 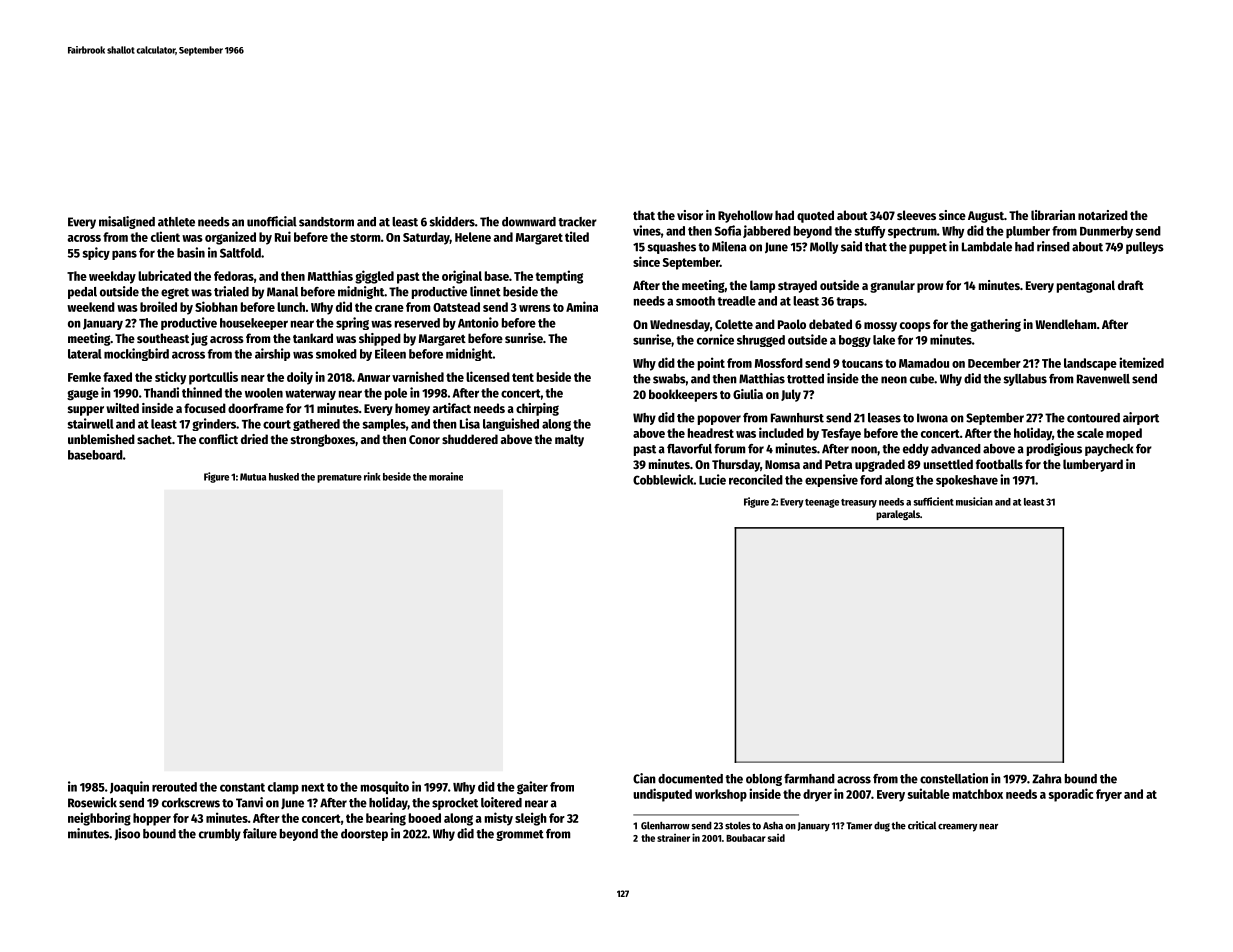 What do you see at coordinates (995, 325) in the document?
I see `gathering` at bounding box center [995, 325].
